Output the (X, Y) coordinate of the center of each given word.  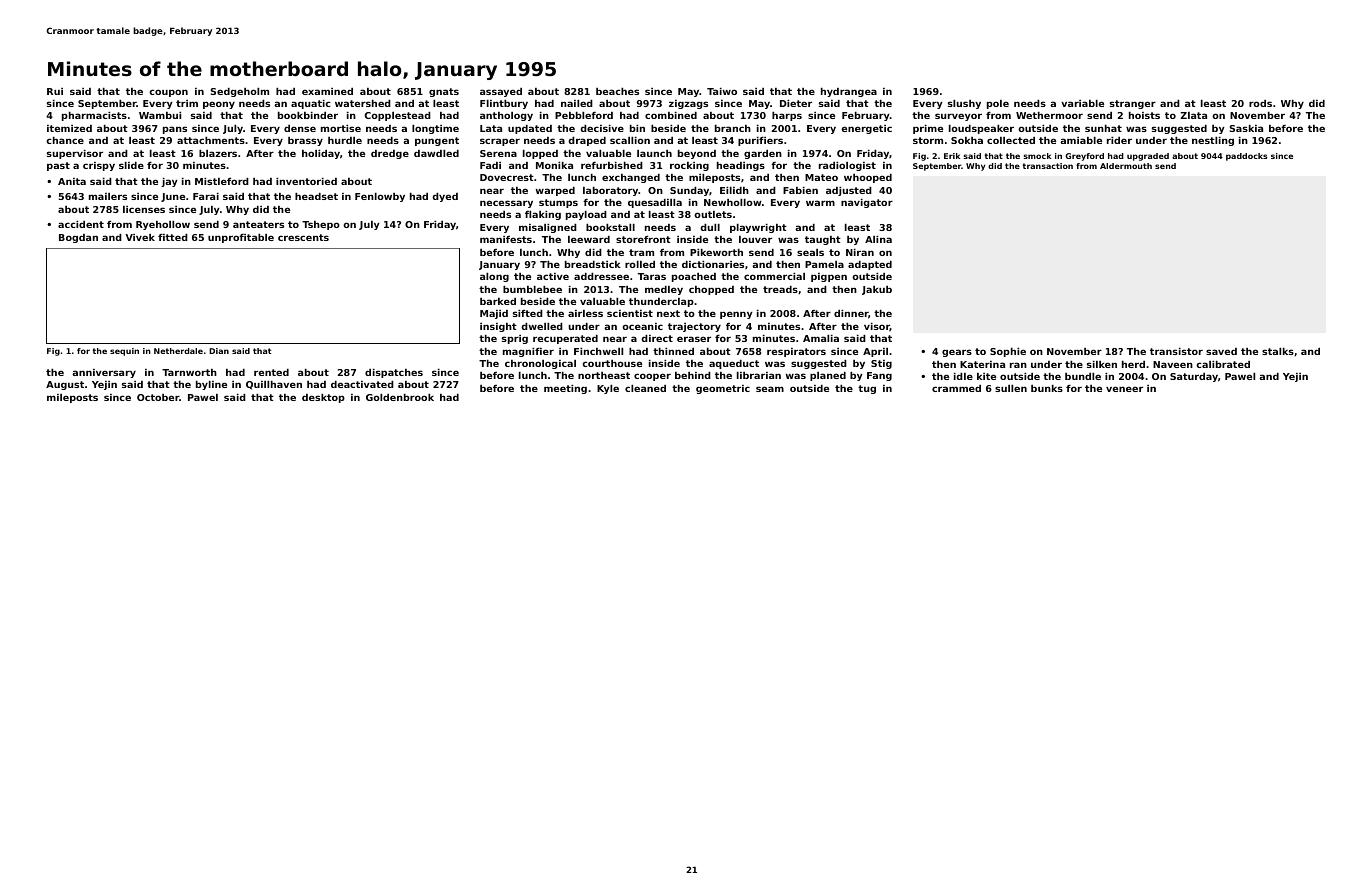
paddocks (1247, 157)
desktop (323, 398)
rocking (689, 166)
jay (169, 182)
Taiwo (722, 91)
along (494, 277)
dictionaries (713, 264)
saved (1221, 351)
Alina (878, 239)
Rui (55, 91)
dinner (851, 313)
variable (1082, 103)
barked (498, 301)
